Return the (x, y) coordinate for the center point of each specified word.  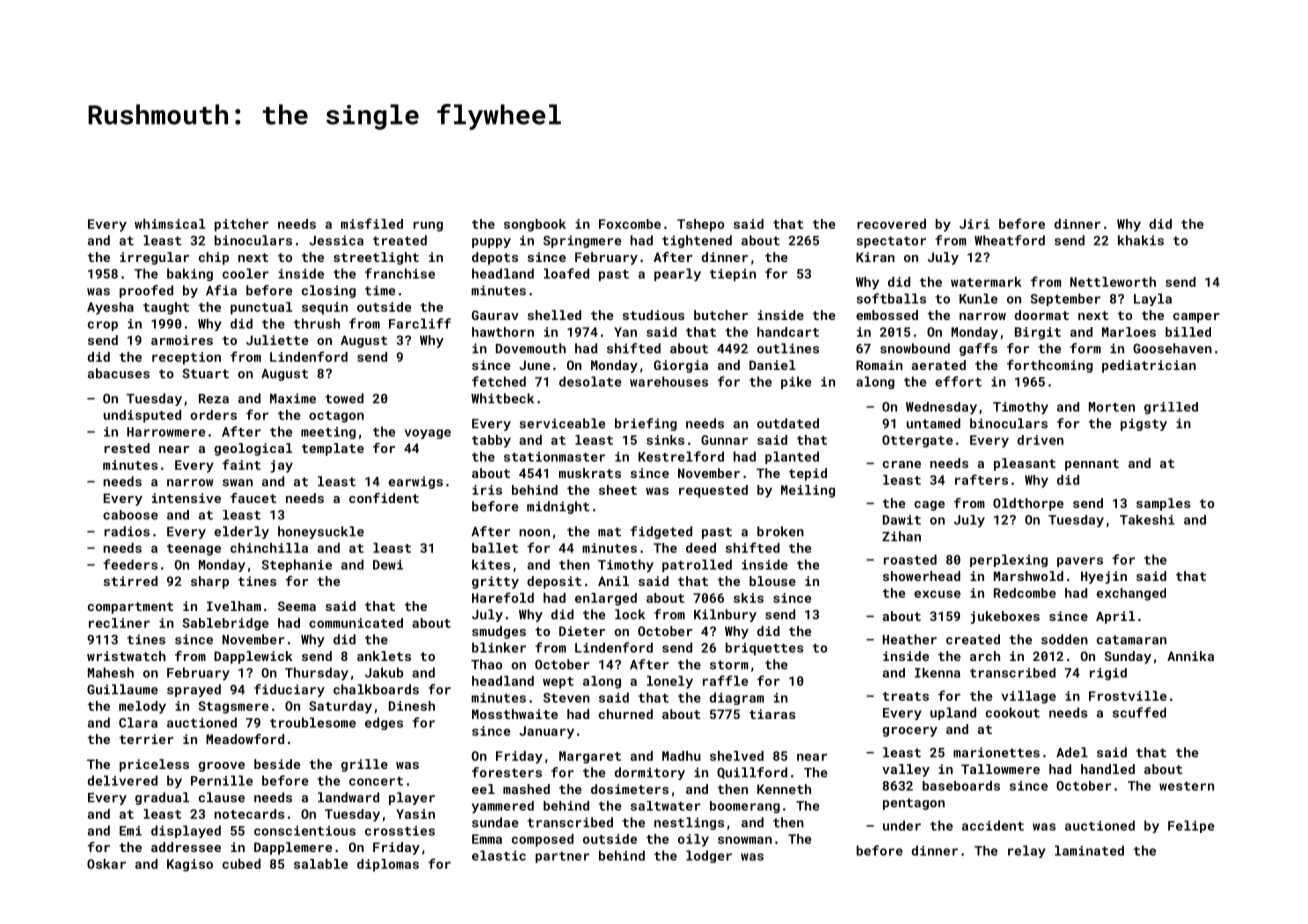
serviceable (562, 423)
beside (277, 764)
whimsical (170, 224)
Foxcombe (630, 224)
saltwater (665, 806)
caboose (130, 515)
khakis (1141, 240)
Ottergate (917, 441)
